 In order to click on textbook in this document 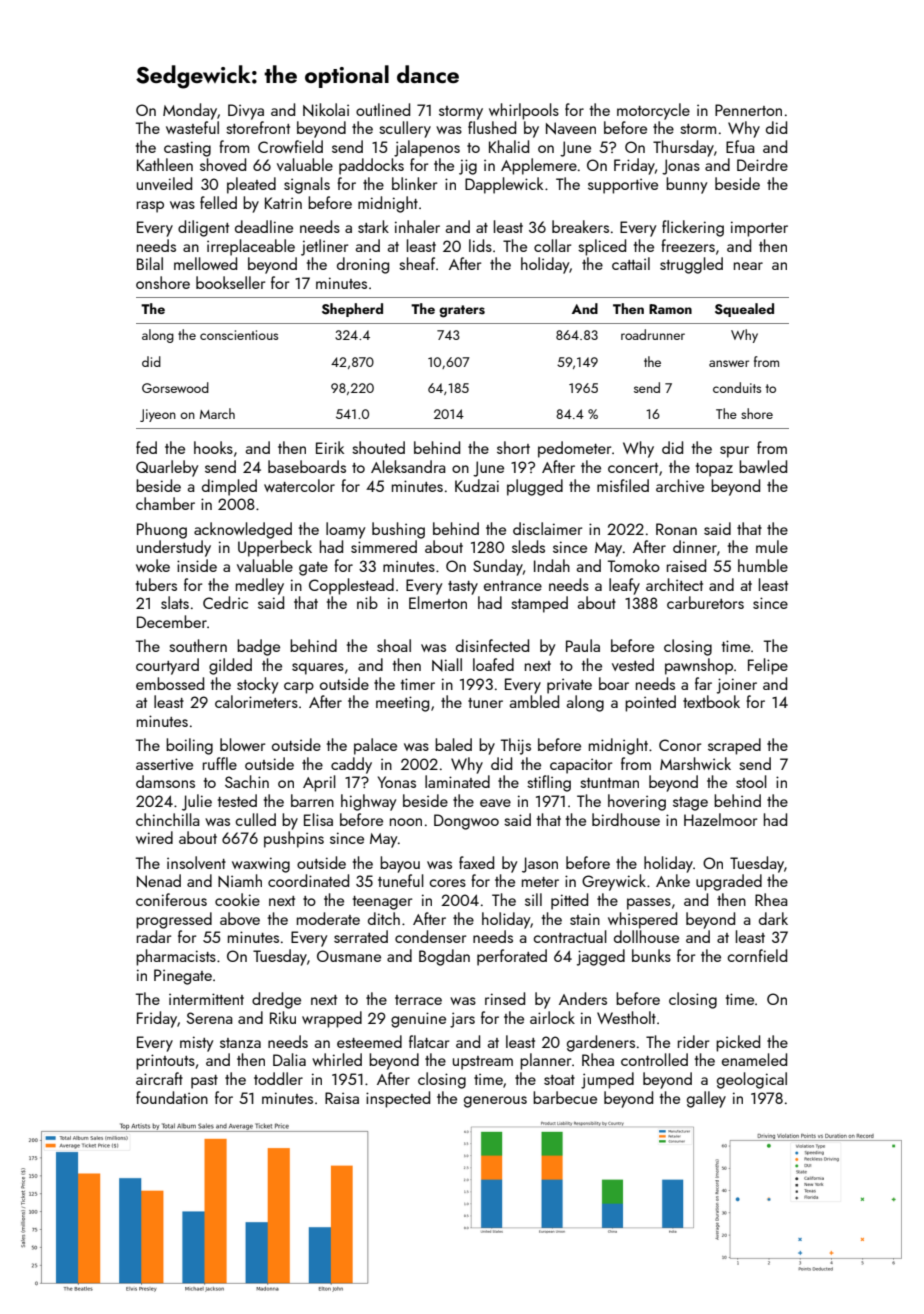, I will do `click(711, 701)`.
